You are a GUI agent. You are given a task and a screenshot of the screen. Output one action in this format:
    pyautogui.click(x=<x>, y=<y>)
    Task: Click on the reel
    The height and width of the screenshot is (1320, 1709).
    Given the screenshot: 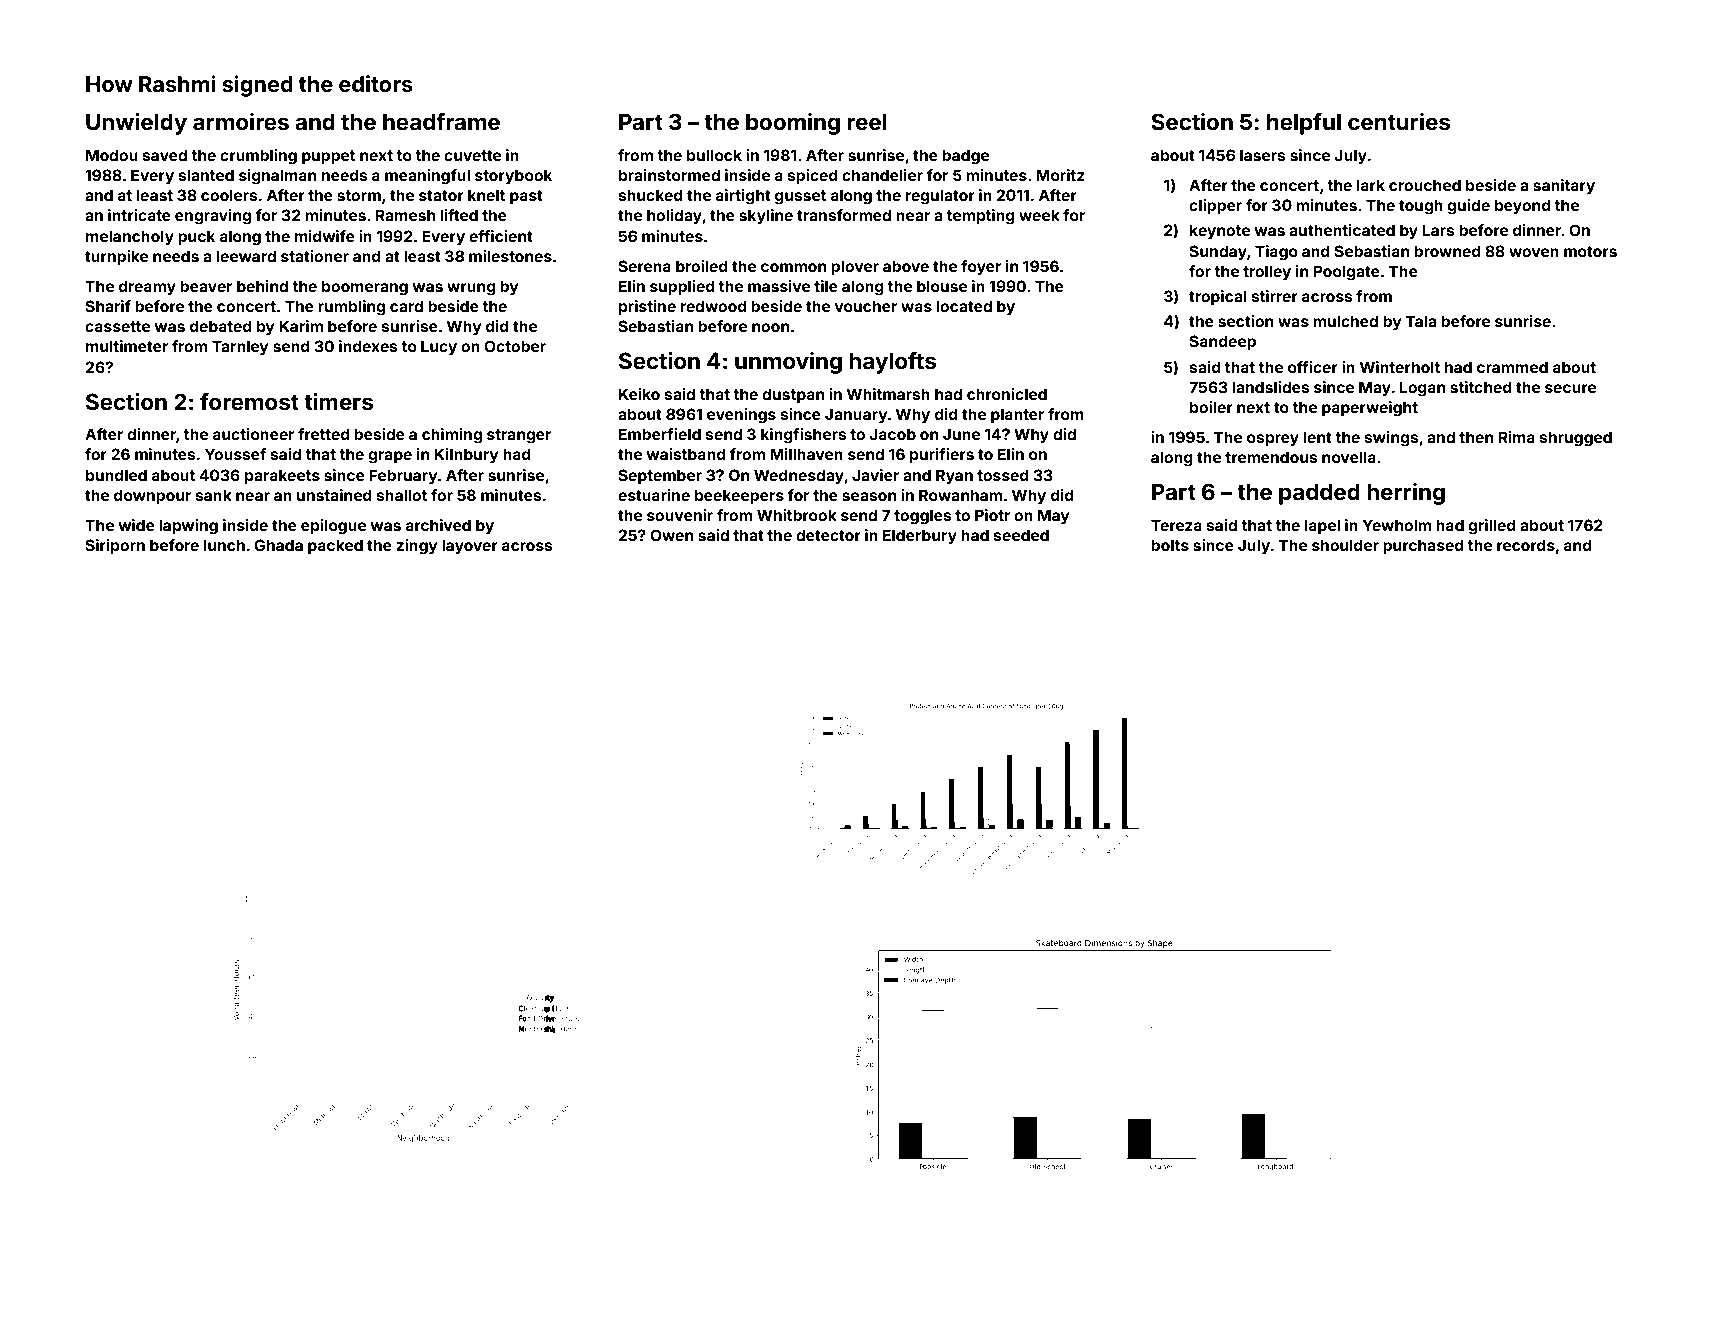 What is the action you would take?
    pyautogui.click(x=867, y=121)
